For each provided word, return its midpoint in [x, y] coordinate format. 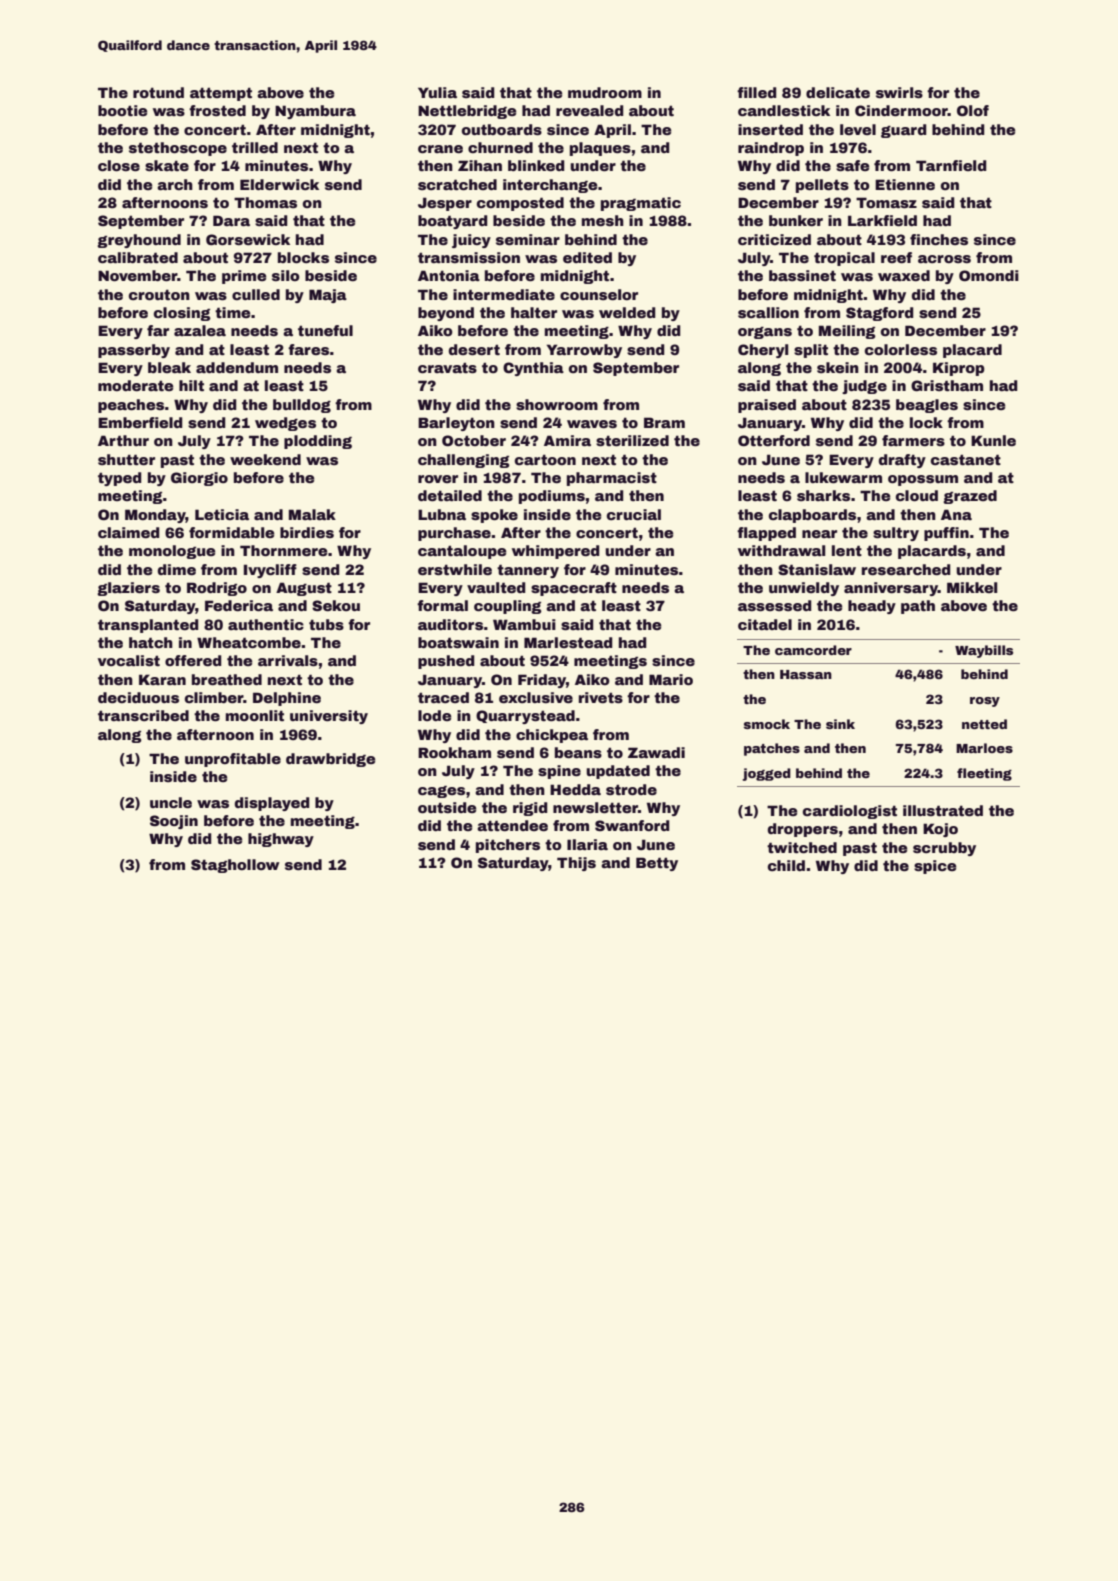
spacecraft [574, 589]
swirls [899, 92]
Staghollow [235, 866]
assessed [774, 605]
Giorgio [199, 479]
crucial [634, 514]
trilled [255, 147]
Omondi [989, 275]
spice [935, 867]
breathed [227, 679]
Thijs [576, 864]
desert [474, 349]
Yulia [437, 92]
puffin [946, 534]
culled [256, 294]
